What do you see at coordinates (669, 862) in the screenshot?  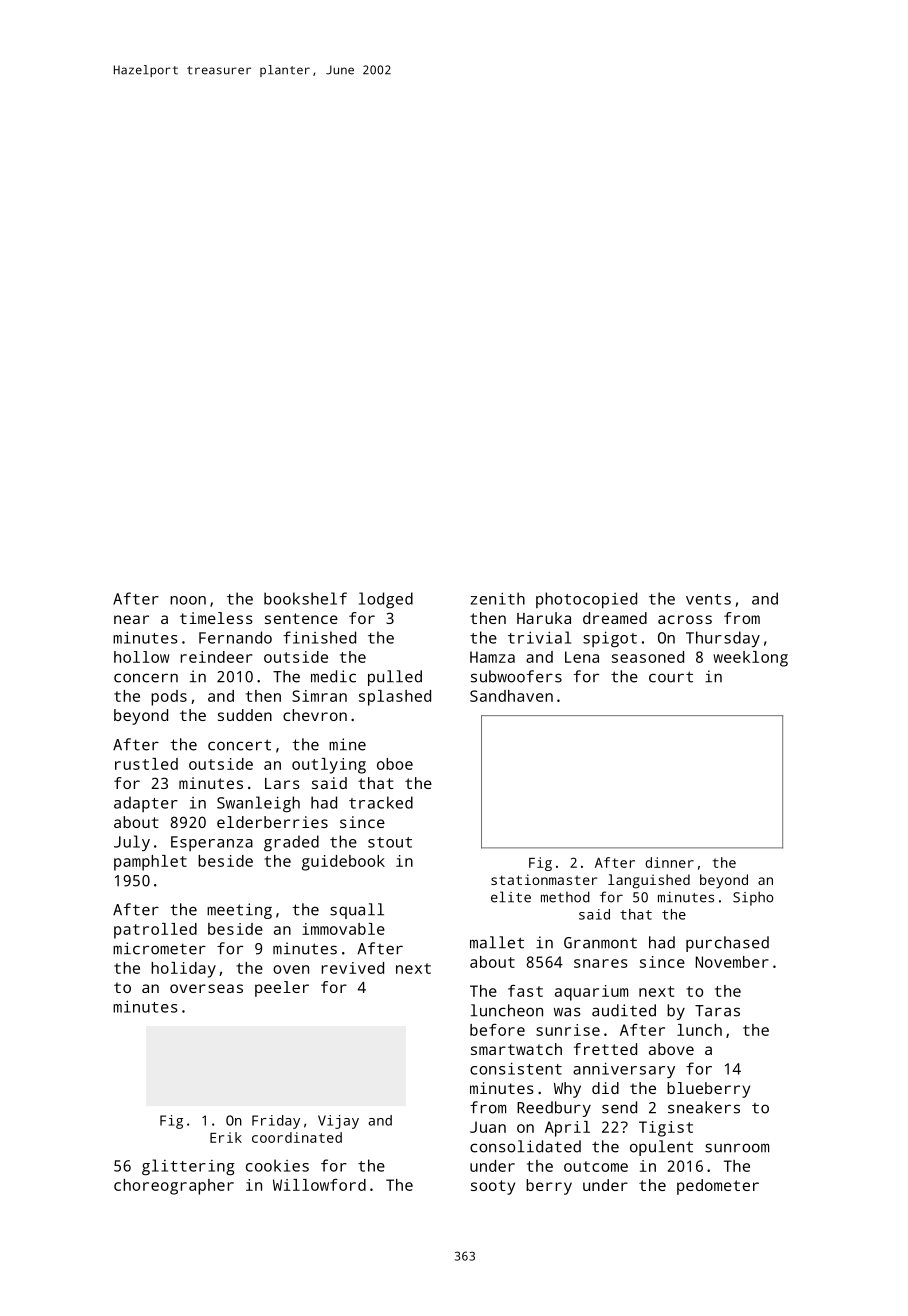 I see `dinner` at bounding box center [669, 862].
